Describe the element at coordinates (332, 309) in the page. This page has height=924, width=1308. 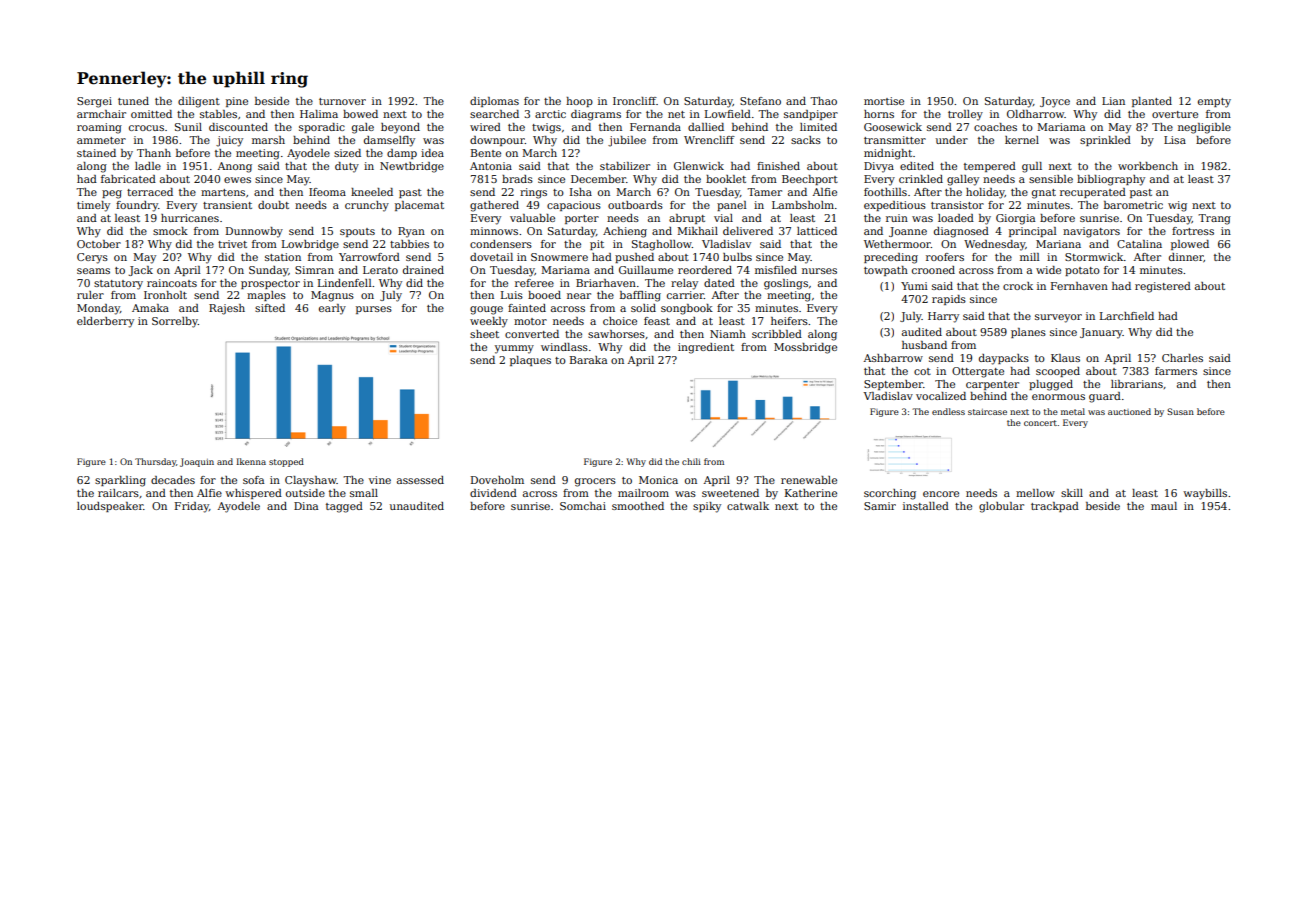
I see `early` at that location.
